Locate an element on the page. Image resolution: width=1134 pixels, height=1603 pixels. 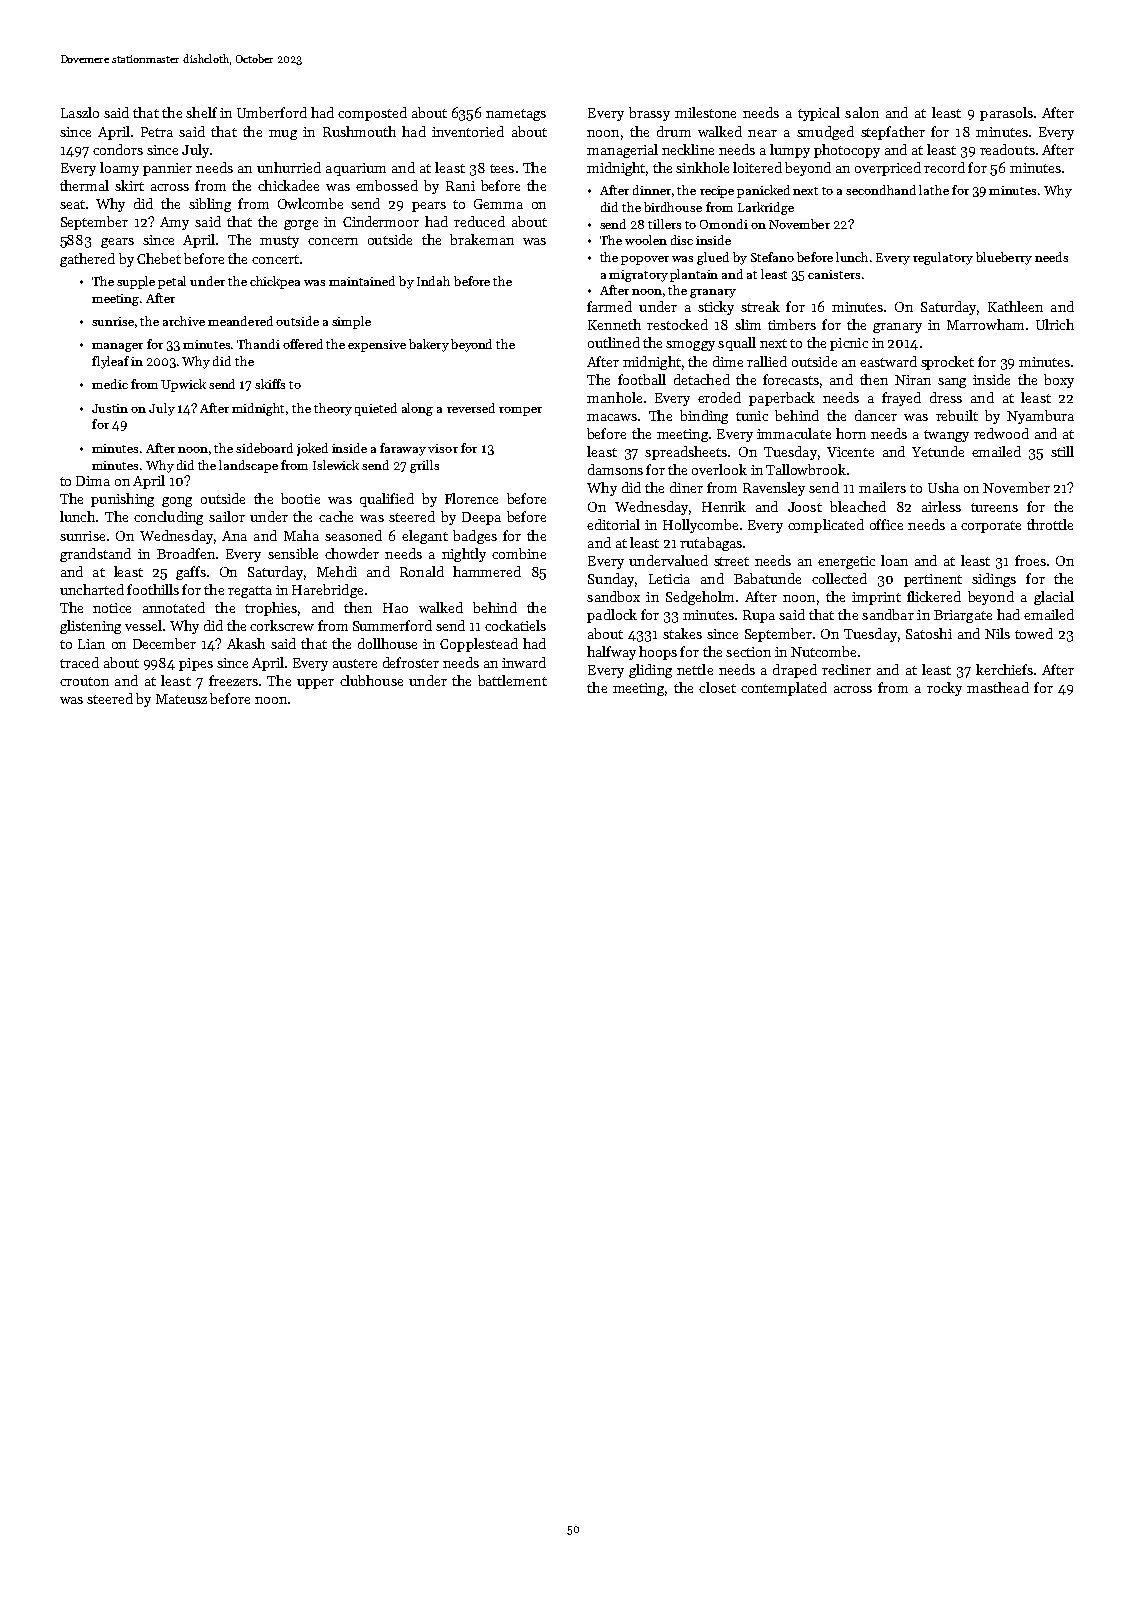
parasols is located at coordinates (1006, 114).
